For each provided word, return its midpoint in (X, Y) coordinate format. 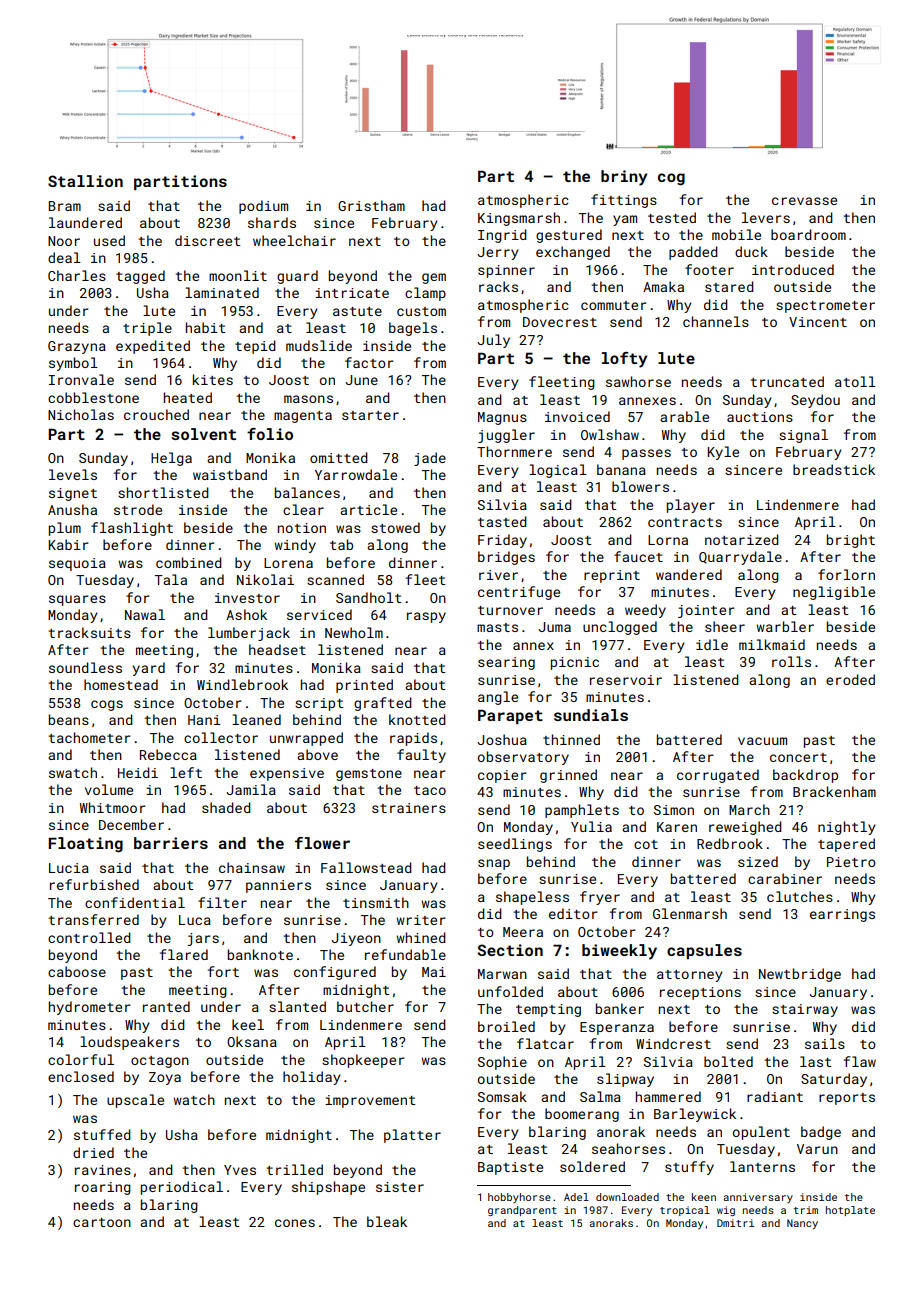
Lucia (69, 868)
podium (263, 207)
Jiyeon (356, 939)
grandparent (522, 1211)
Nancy (802, 1224)
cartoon (102, 1222)
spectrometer (825, 307)
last (815, 1061)
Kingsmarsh (519, 219)
